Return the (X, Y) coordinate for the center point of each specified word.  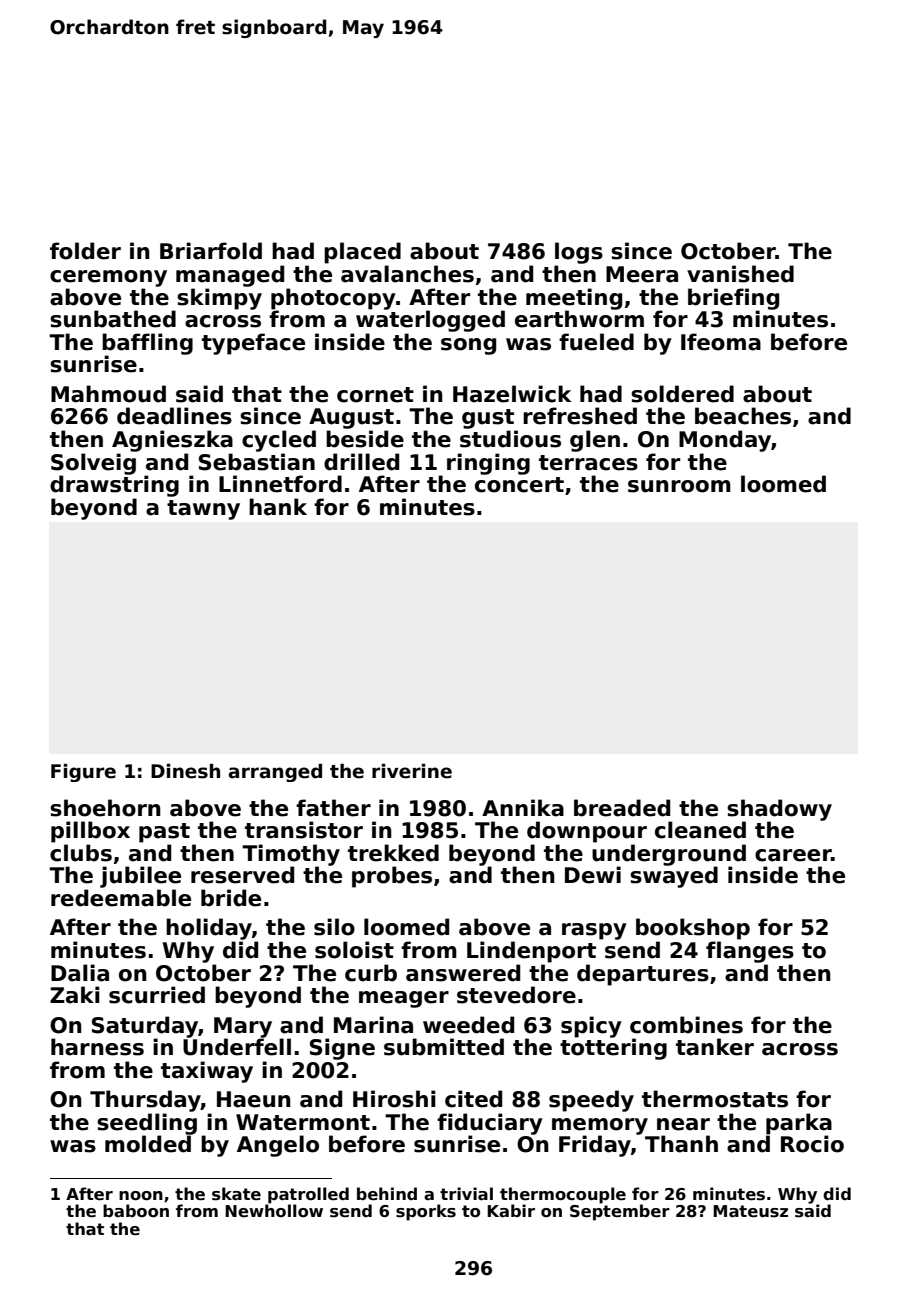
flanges (750, 952)
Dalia (80, 973)
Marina (373, 1025)
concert (519, 485)
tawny (203, 510)
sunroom (679, 486)
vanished (740, 274)
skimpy (219, 299)
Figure (83, 773)
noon (141, 1196)
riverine (412, 771)
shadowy (779, 810)
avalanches (407, 274)
